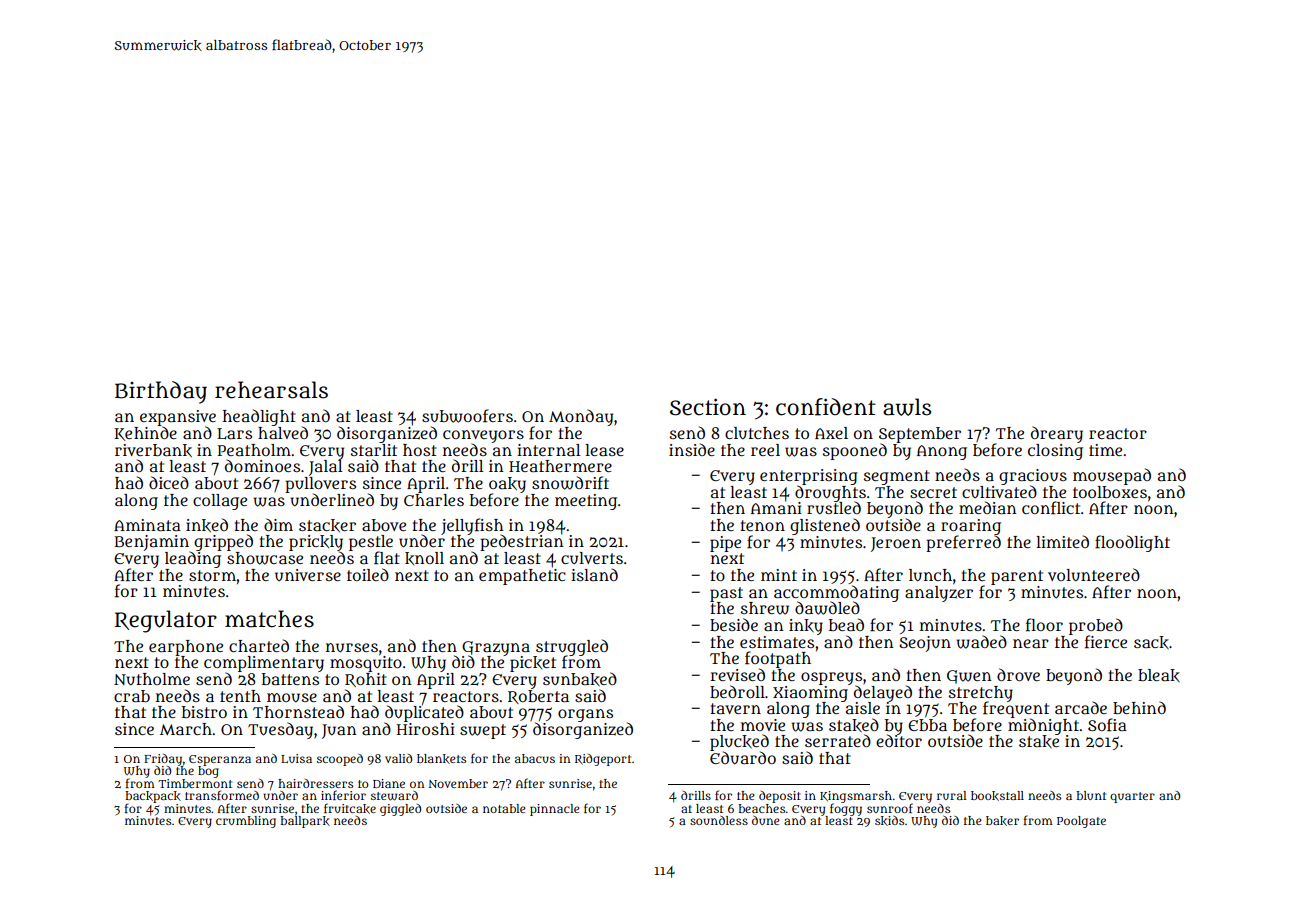 The height and width of the screenshot is (924, 1308). I want to click on rehearsals, so click(271, 390).
